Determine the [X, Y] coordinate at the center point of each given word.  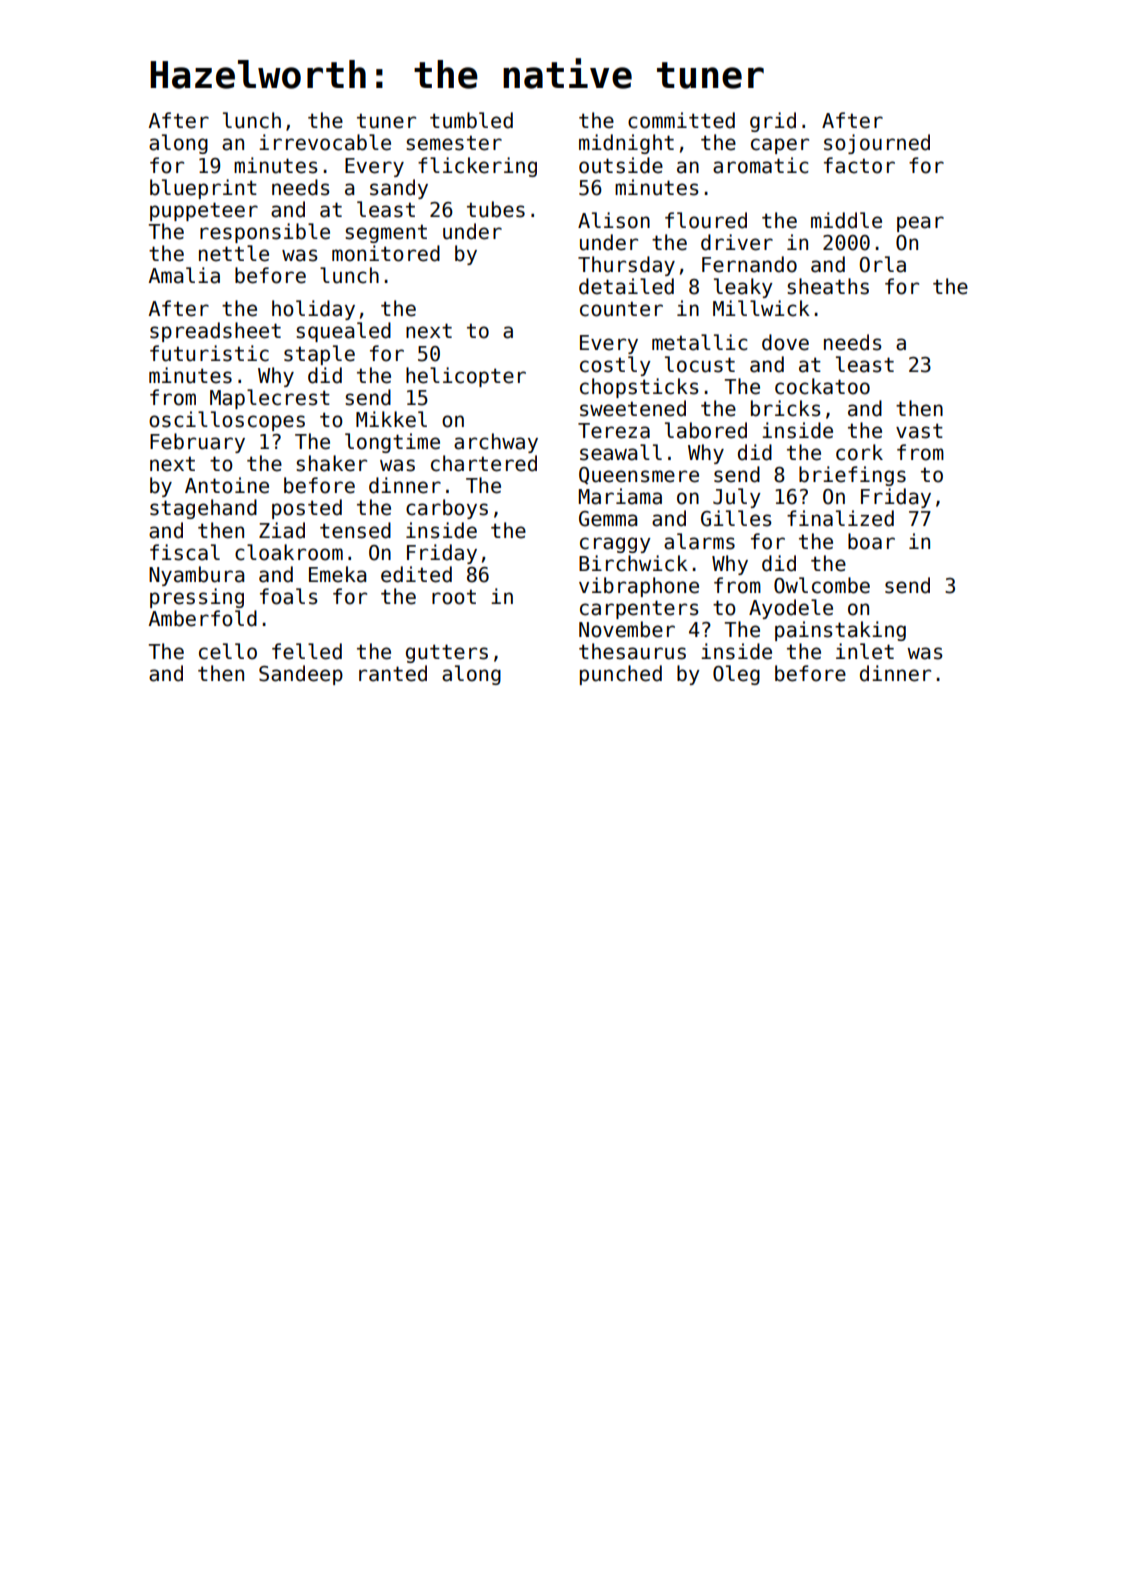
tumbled [471, 120]
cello [228, 651]
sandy [399, 189]
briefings [852, 476]
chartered [484, 463]
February [197, 443]
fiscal [185, 552]
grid [773, 122]
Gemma [608, 519]
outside [621, 165]
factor [859, 165]
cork [859, 452]
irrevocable [325, 142]
